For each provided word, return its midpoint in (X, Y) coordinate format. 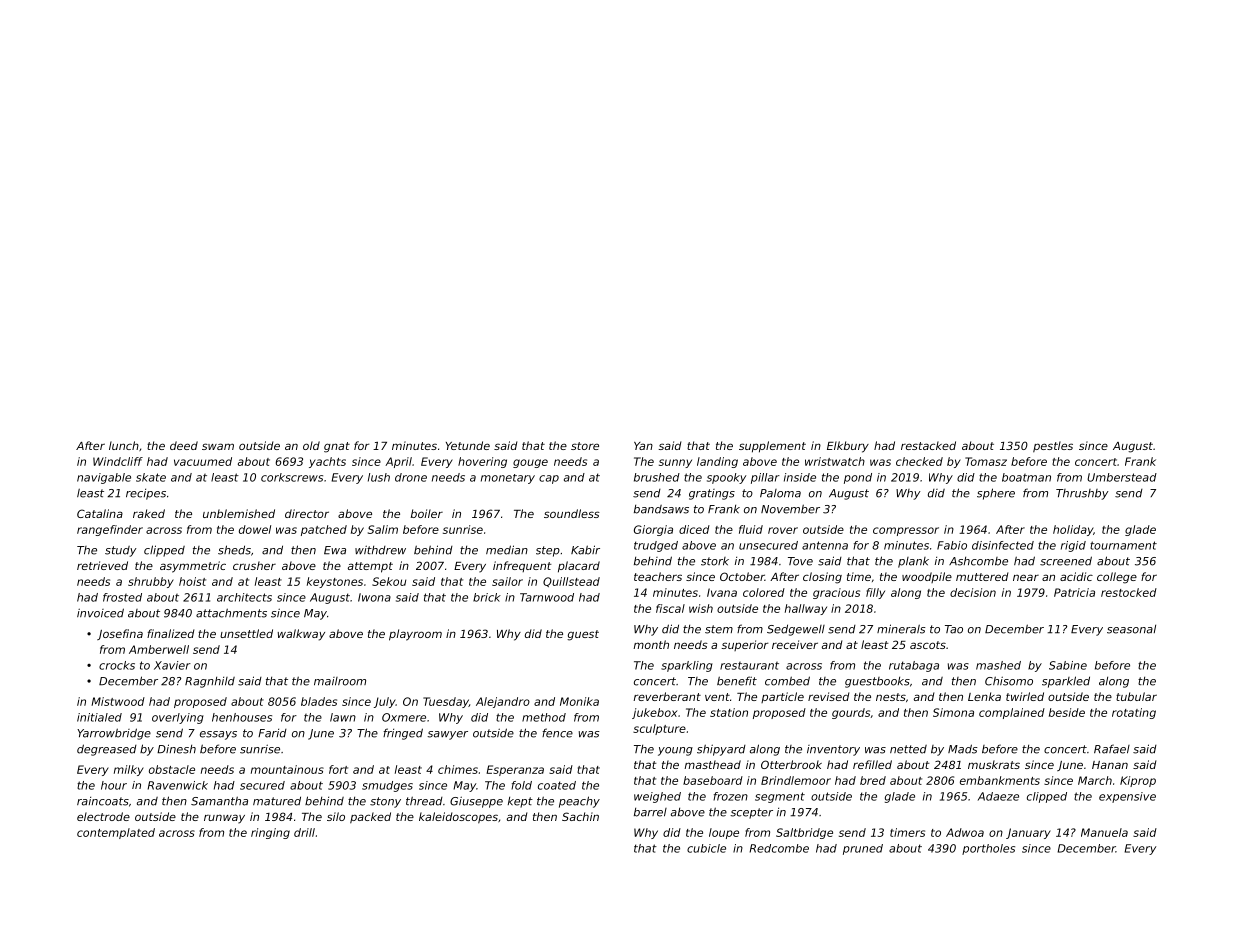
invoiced (100, 613)
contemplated (116, 833)
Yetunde (468, 445)
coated (557, 785)
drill (304, 832)
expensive (1127, 797)
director (307, 513)
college (1117, 578)
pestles (1053, 447)
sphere (996, 494)
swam (218, 446)
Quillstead (571, 582)
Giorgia (653, 530)
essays (218, 735)
